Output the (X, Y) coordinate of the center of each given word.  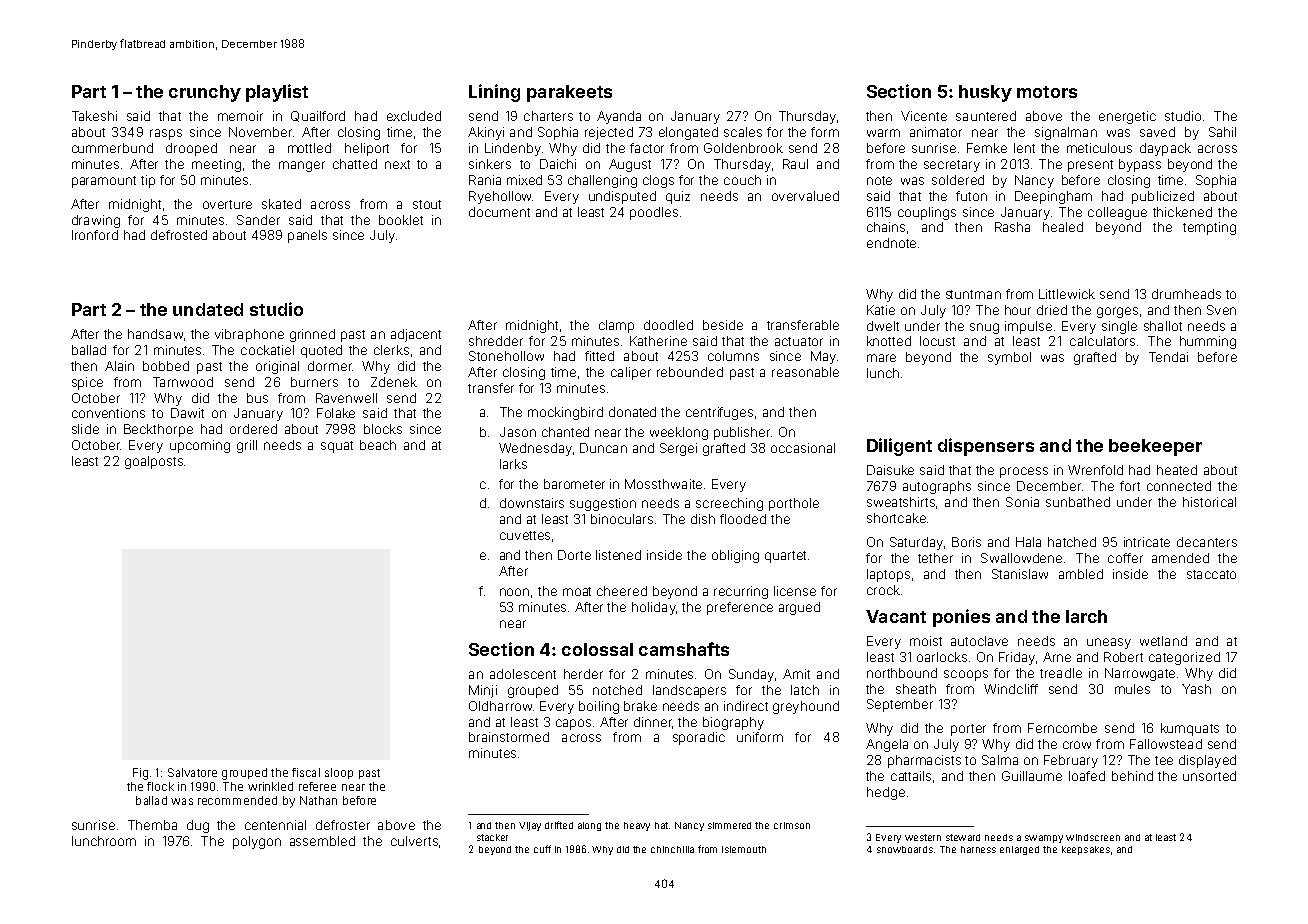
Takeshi (94, 116)
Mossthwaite (663, 484)
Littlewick (1067, 294)
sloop (339, 773)
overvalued (805, 196)
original (277, 367)
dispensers (986, 447)
